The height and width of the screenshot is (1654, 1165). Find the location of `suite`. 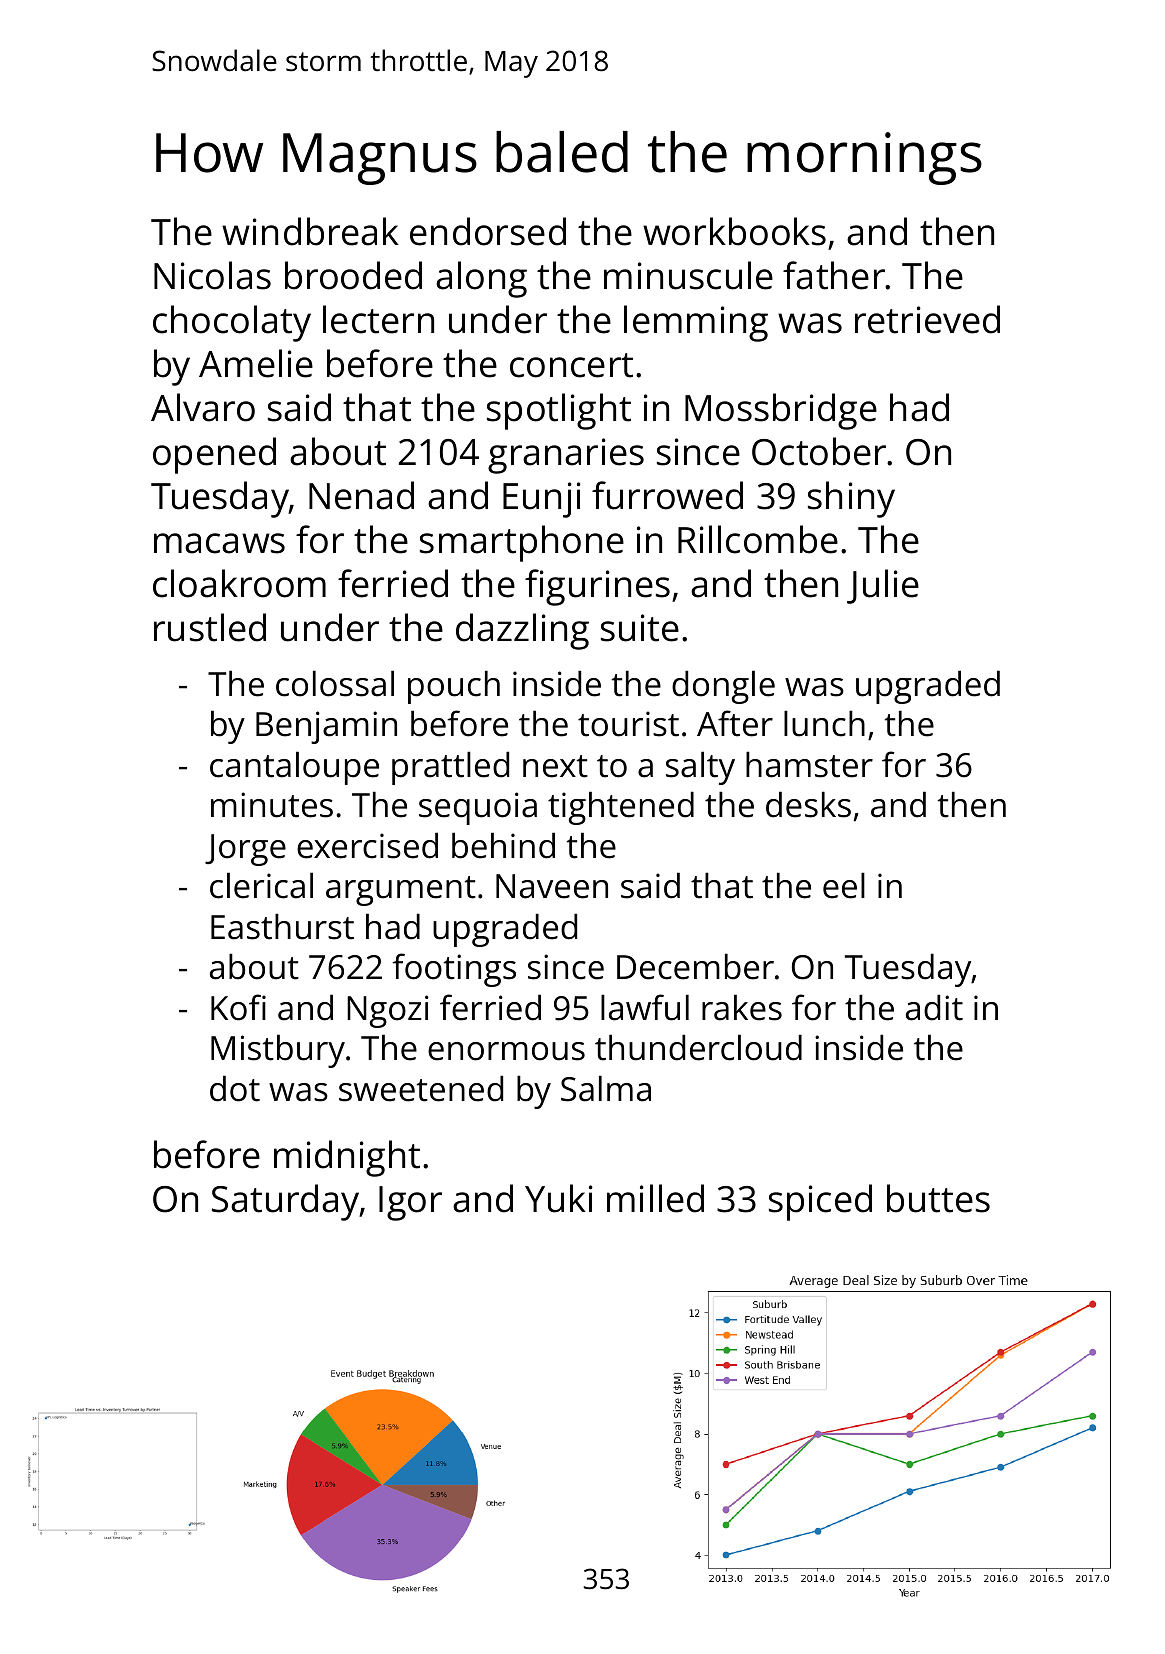

suite is located at coordinates (640, 628).
